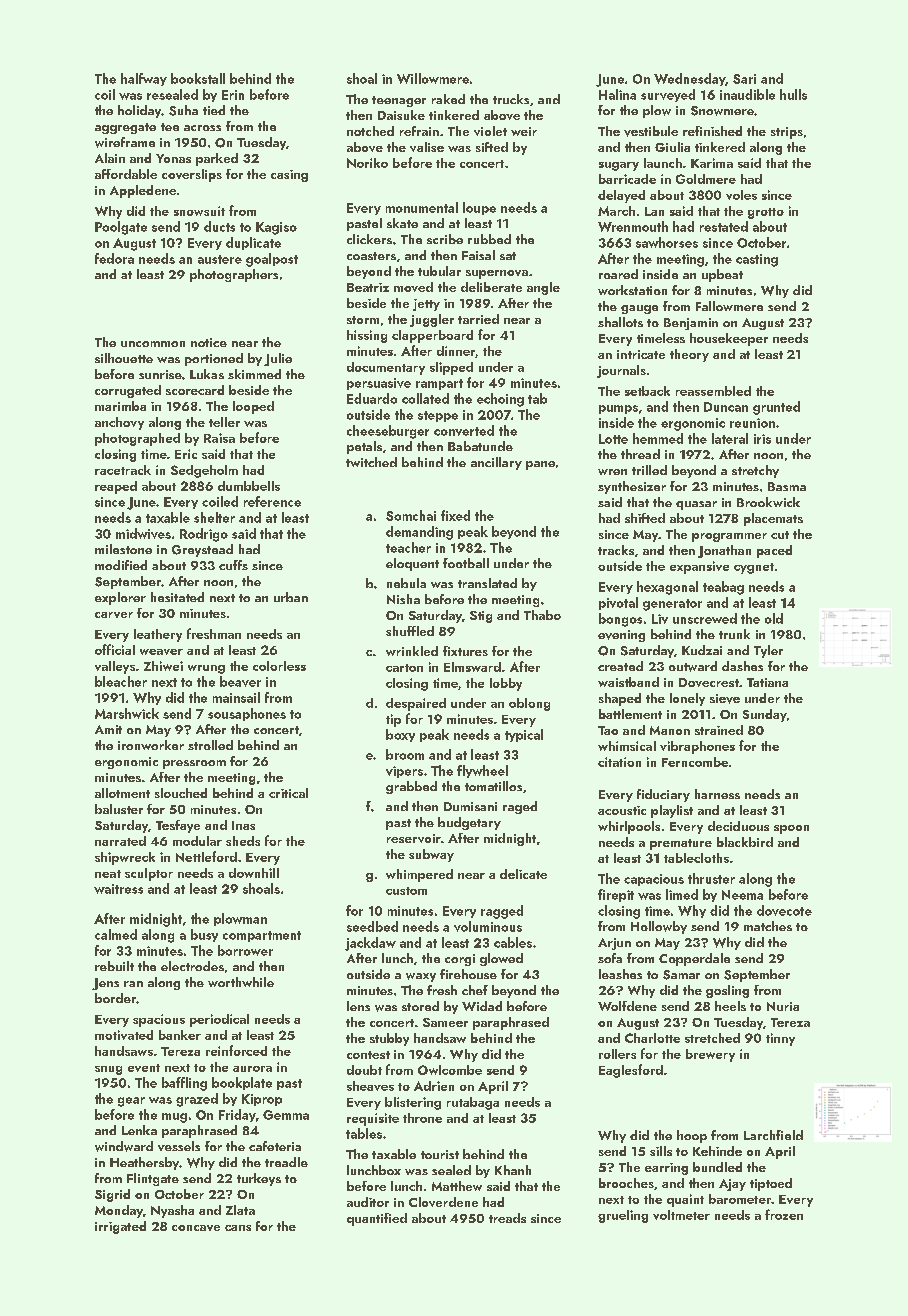  What do you see at coordinates (186, 454) in the screenshot?
I see `Eric` at bounding box center [186, 454].
